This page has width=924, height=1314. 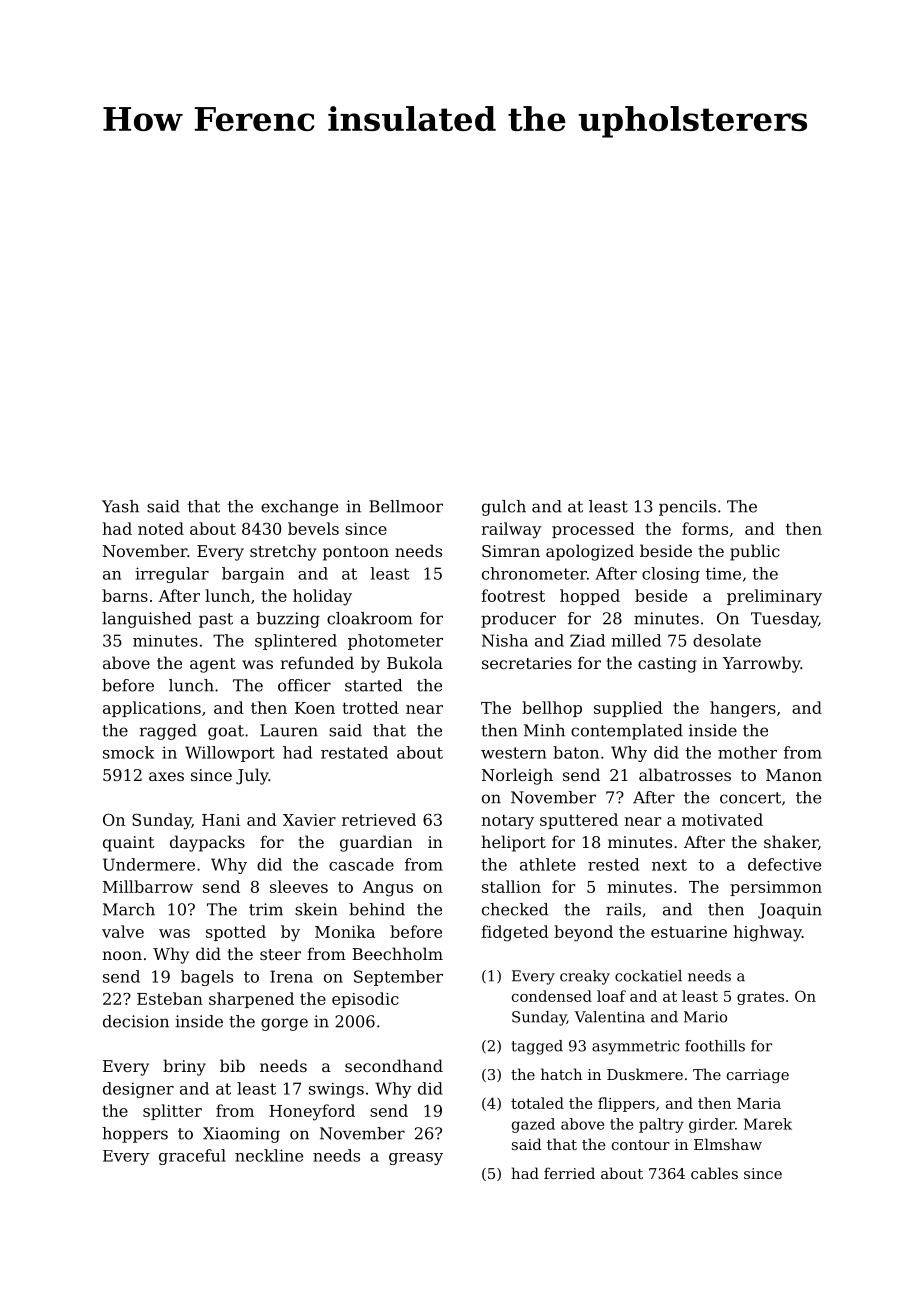 What do you see at coordinates (513, 753) in the page?
I see `western` at bounding box center [513, 753].
